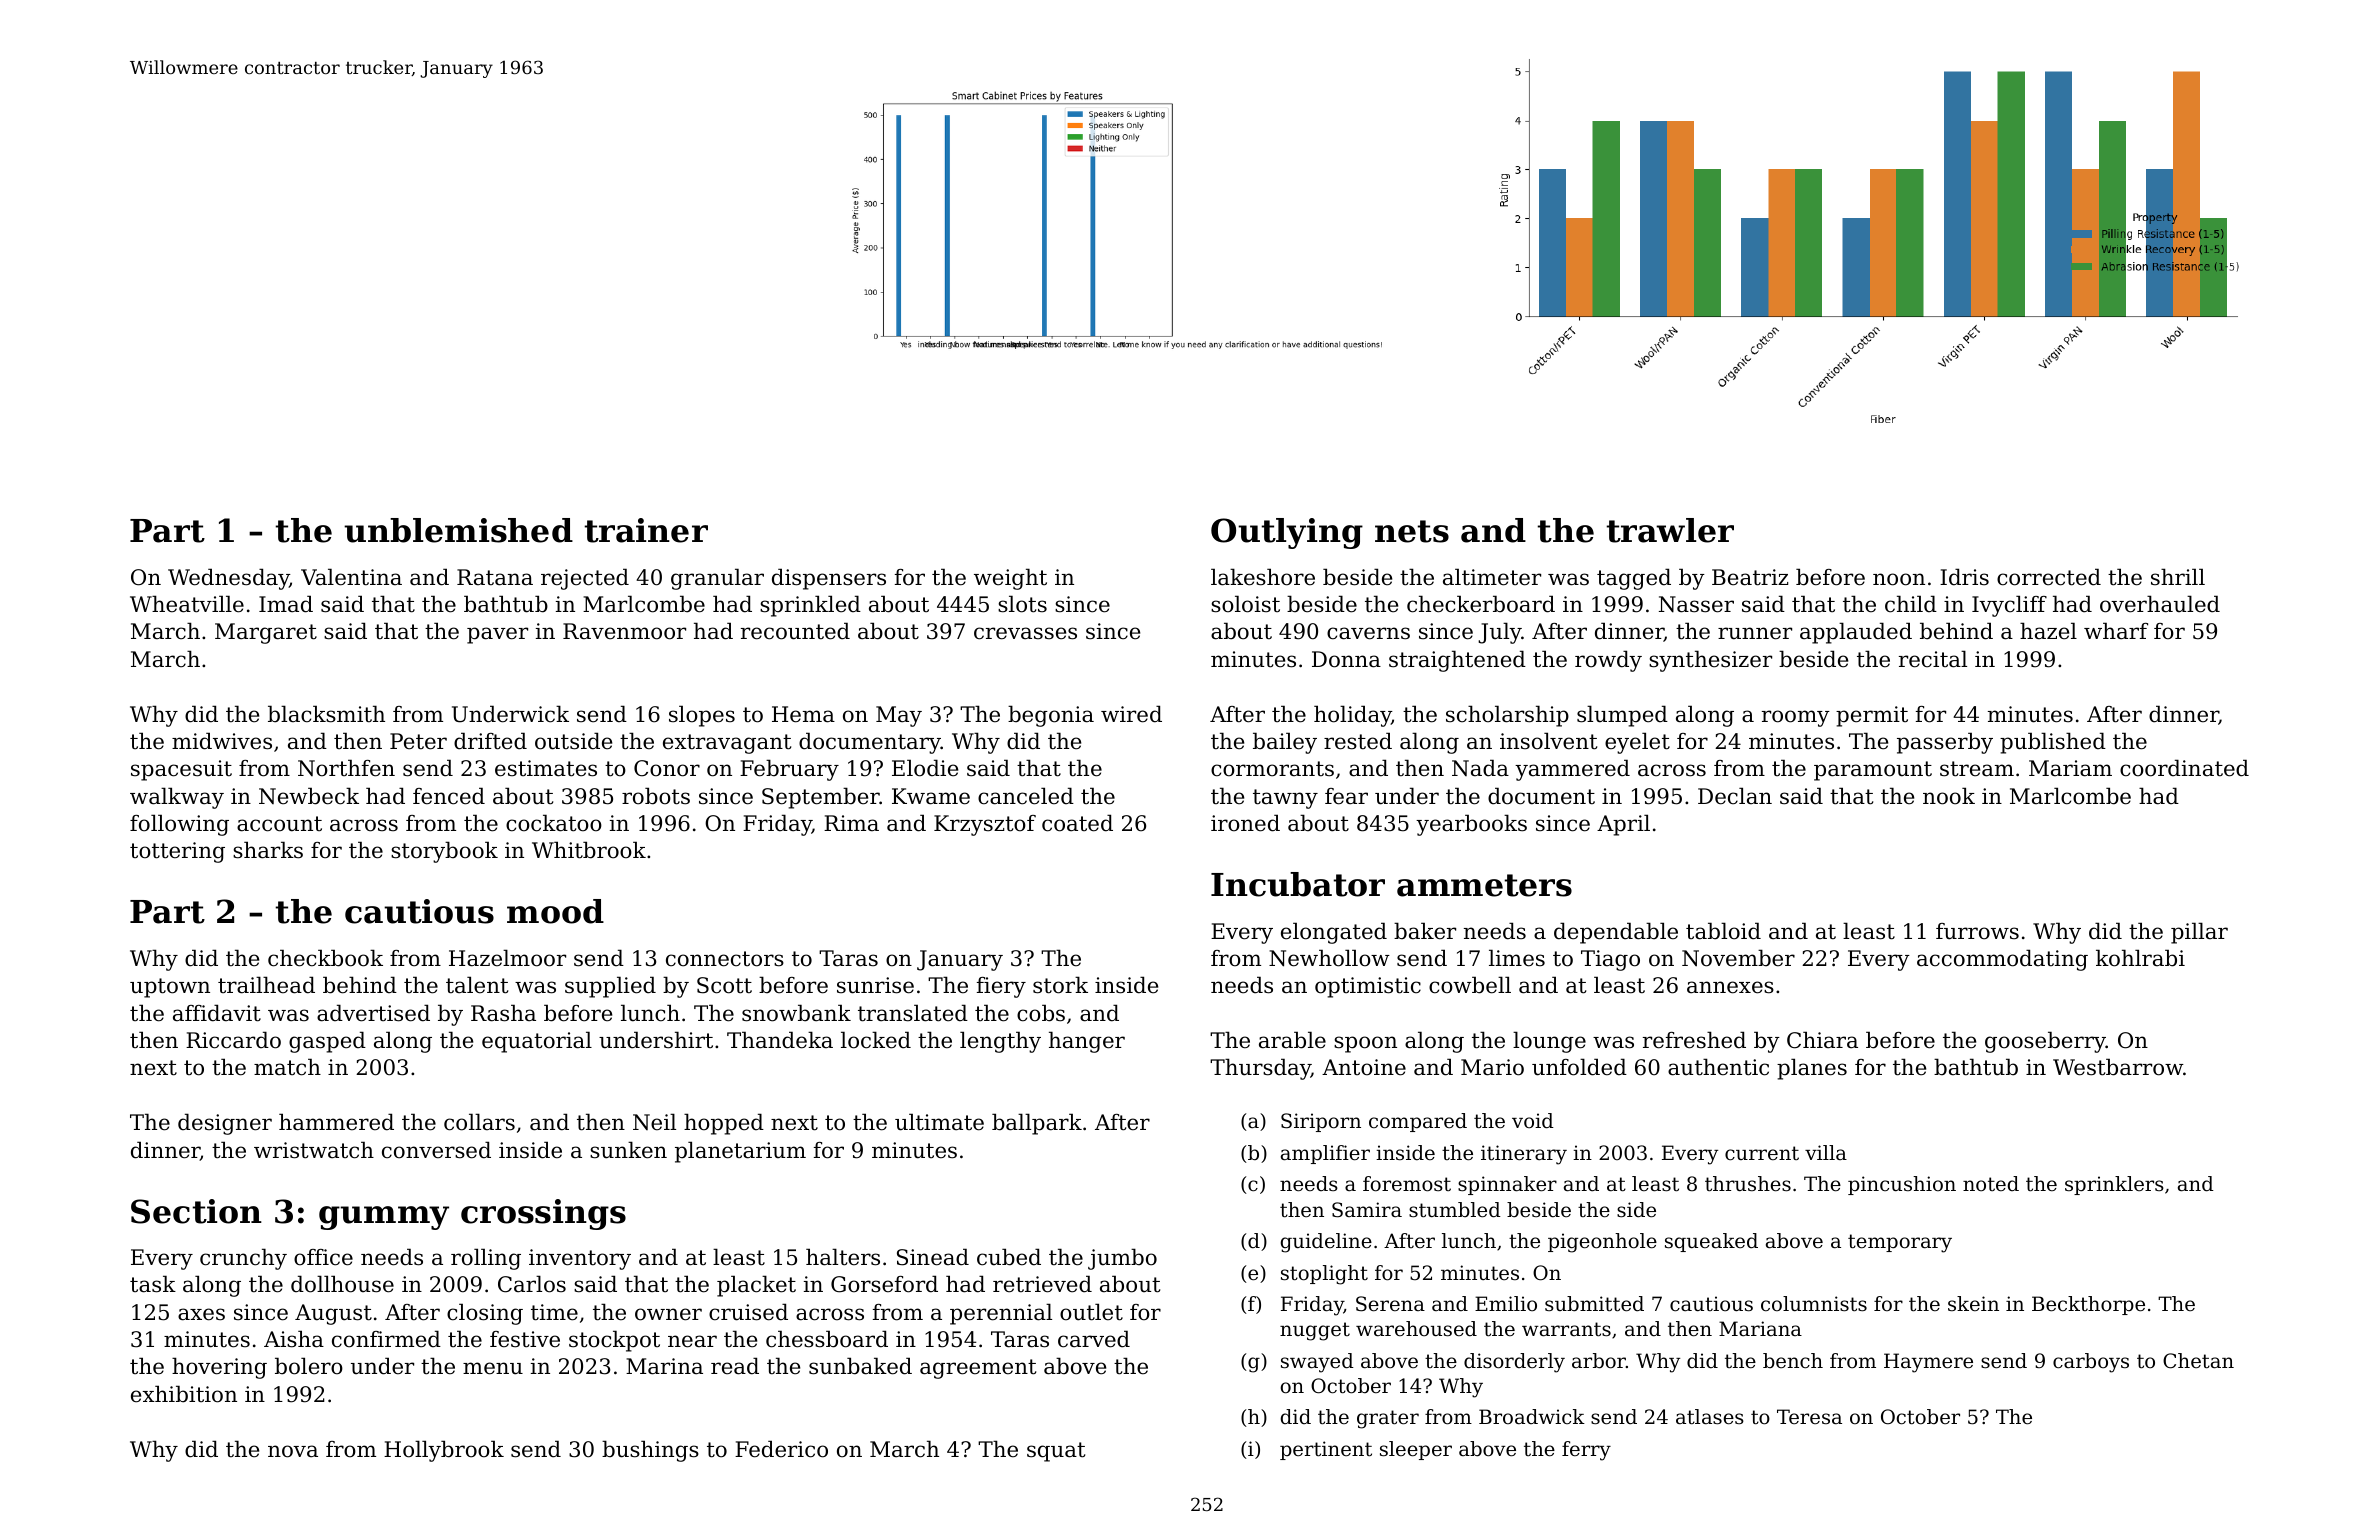 The height and width of the document is (1540, 2380). What do you see at coordinates (1326, 1450) in the document?
I see `pertinent` at bounding box center [1326, 1450].
